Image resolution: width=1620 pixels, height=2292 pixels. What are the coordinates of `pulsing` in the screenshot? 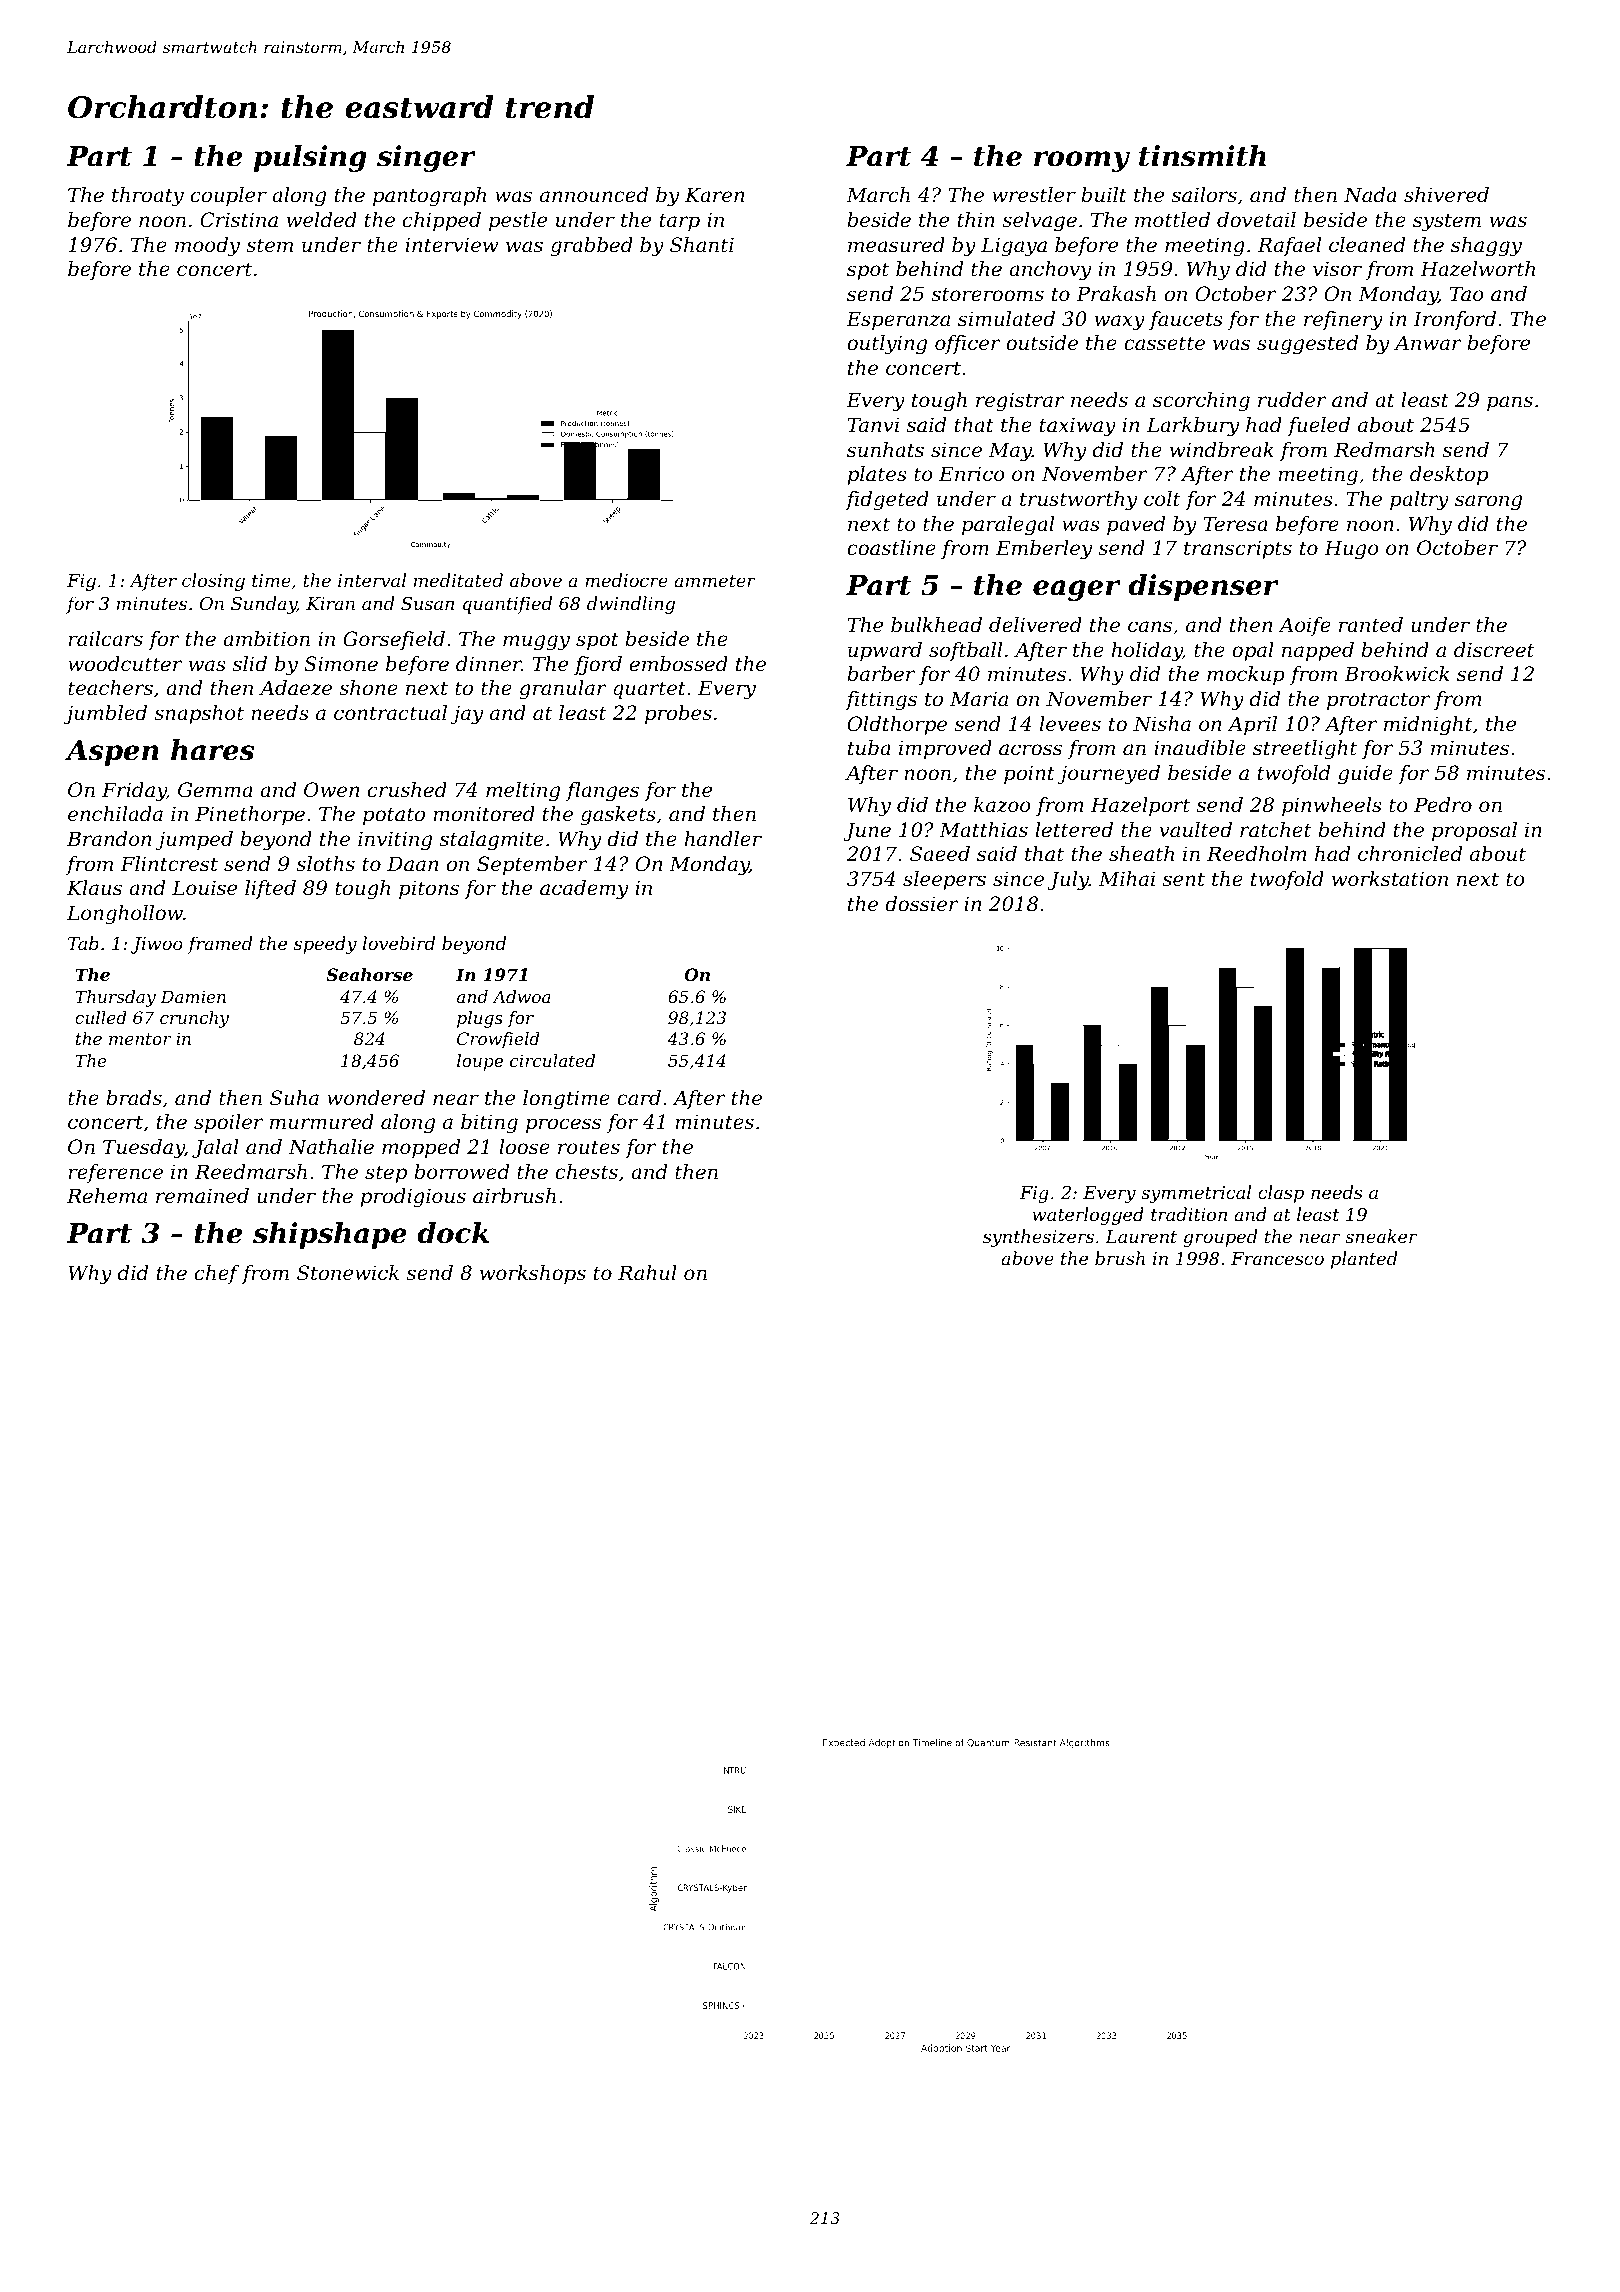 It's located at (310, 158).
